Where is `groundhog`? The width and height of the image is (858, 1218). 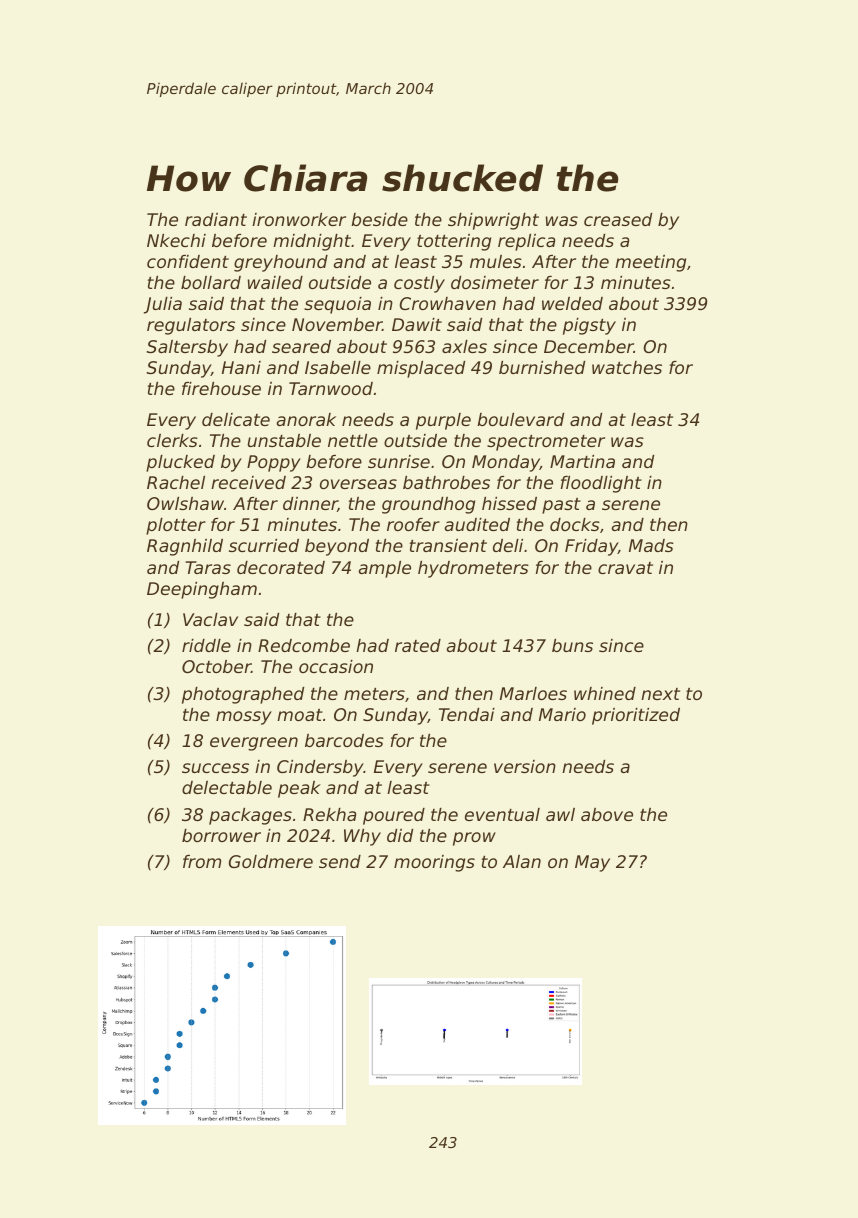
groundhog is located at coordinates (428, 505).
